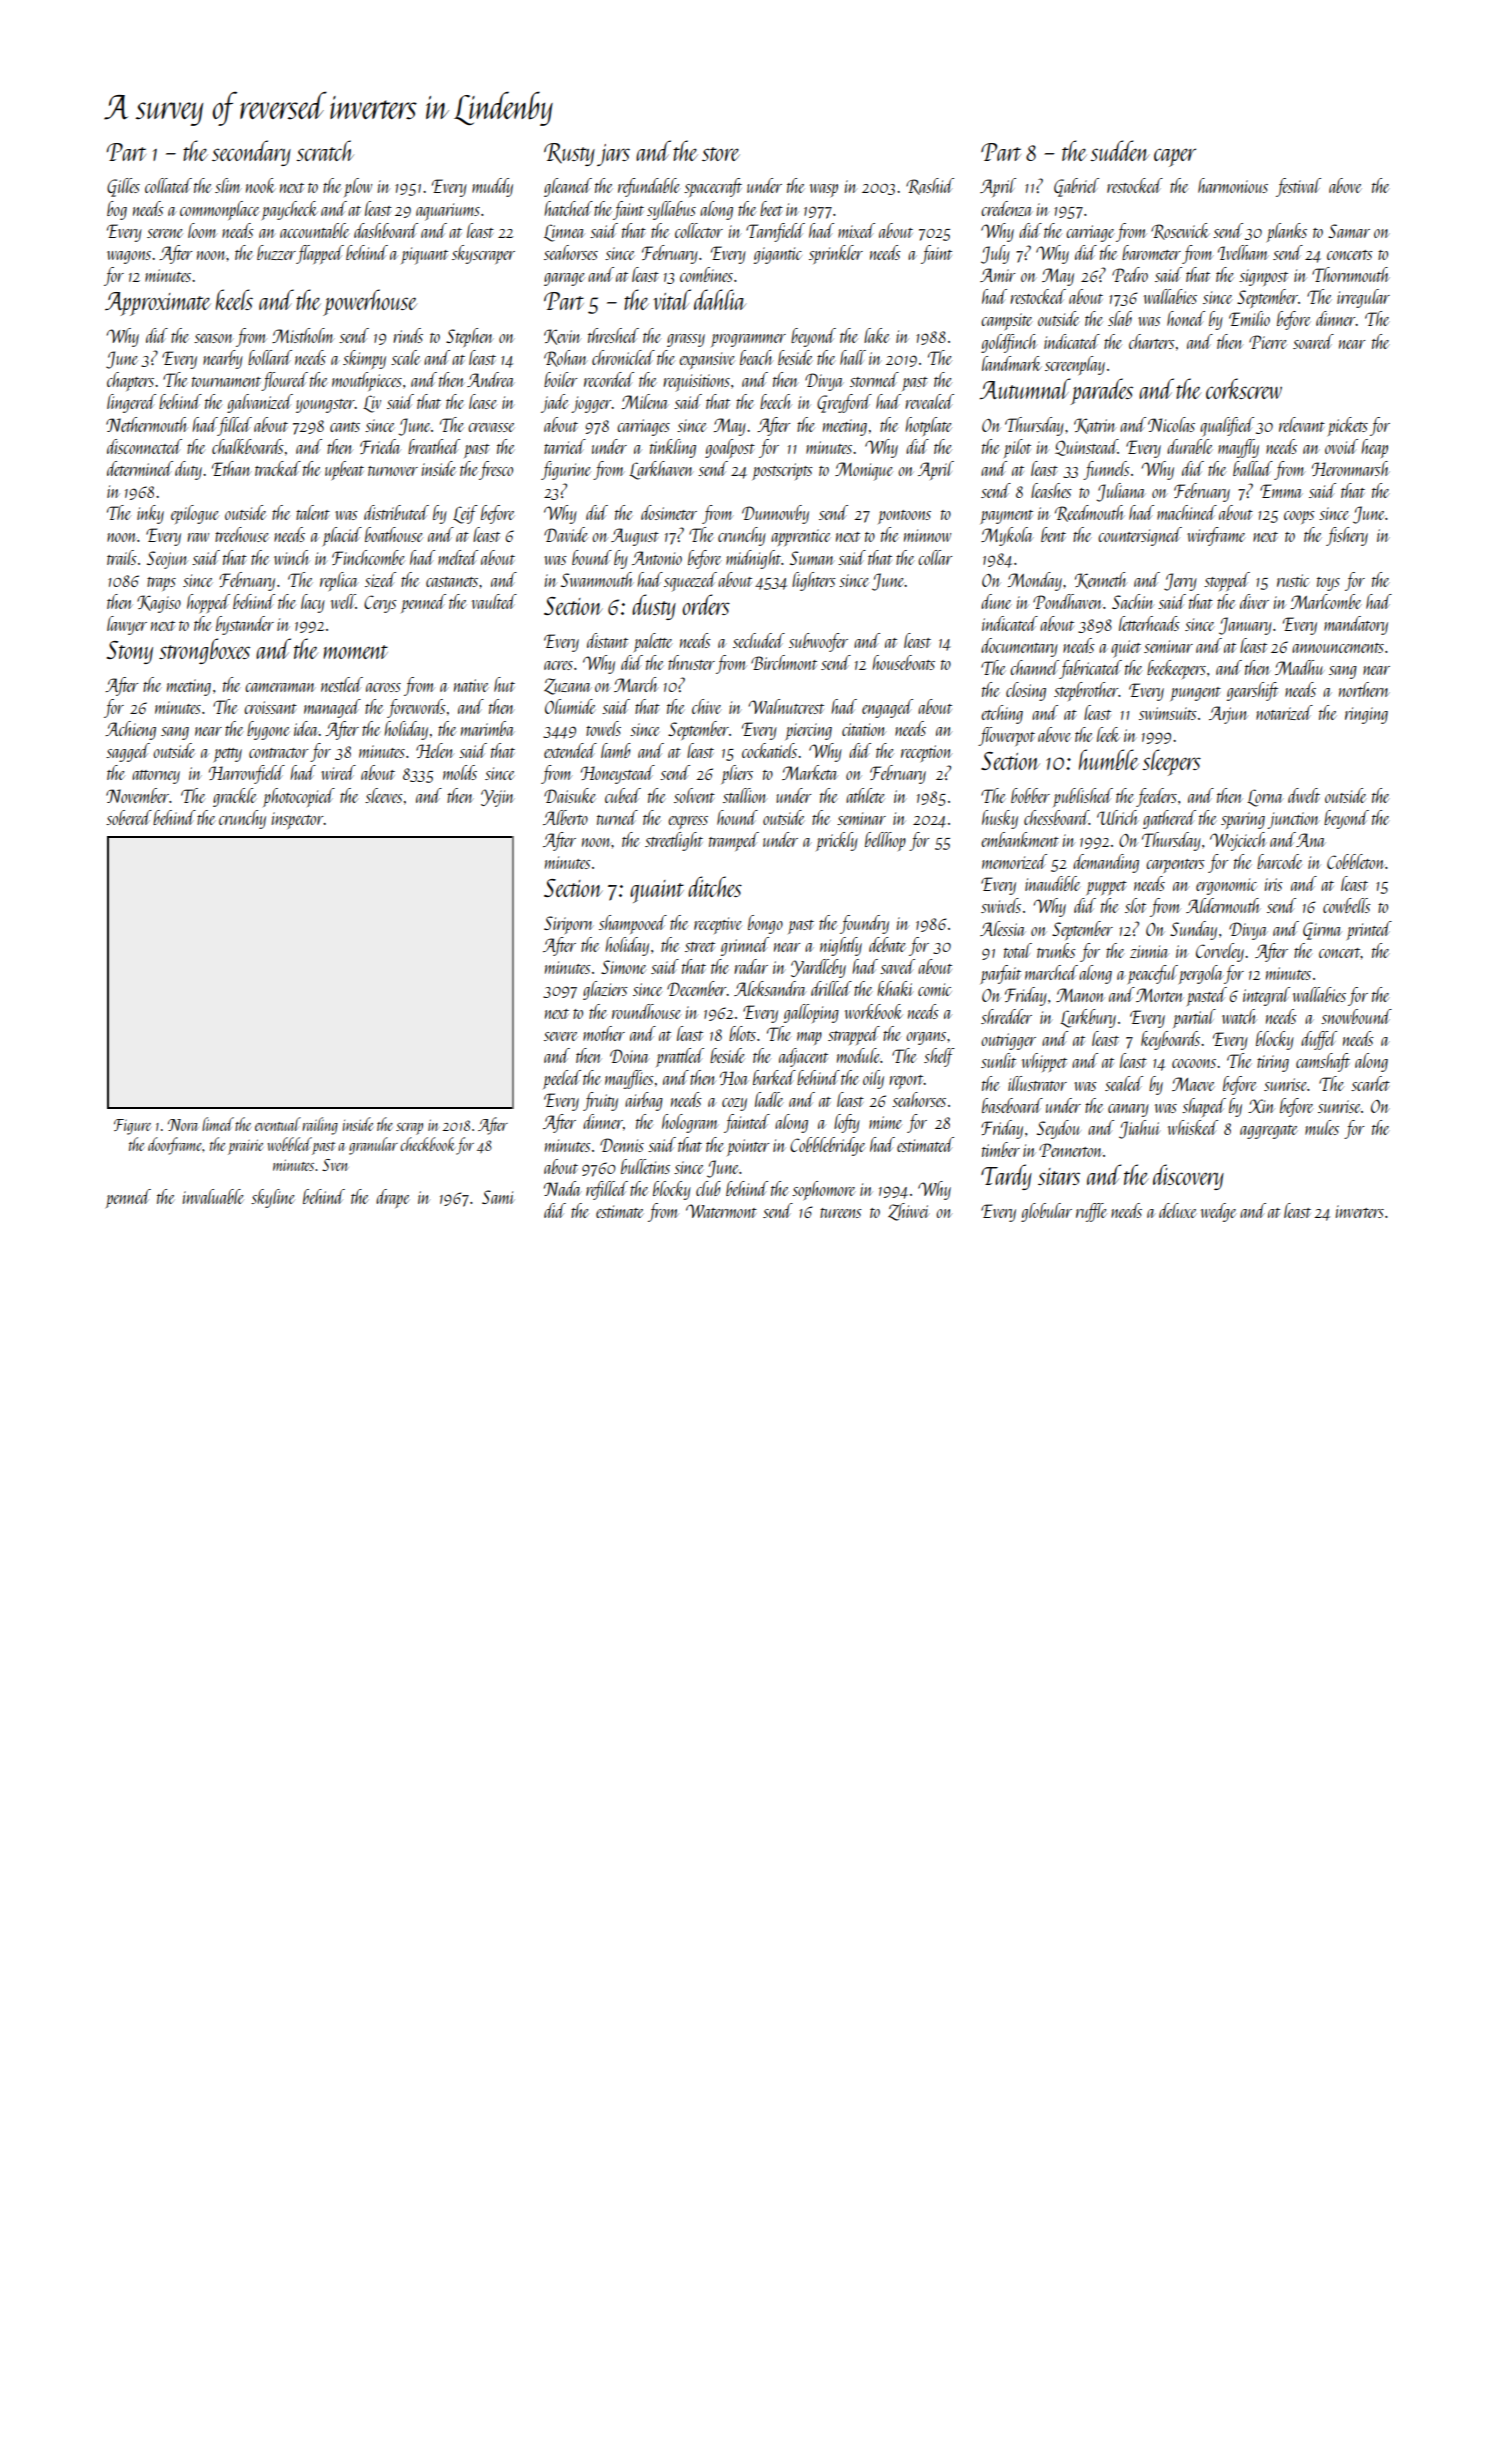 The width and height of the screenshot is (1496, 2464). Describe the element at coordinates (122, 557) in the screenshot. I see `trails` at that location.
